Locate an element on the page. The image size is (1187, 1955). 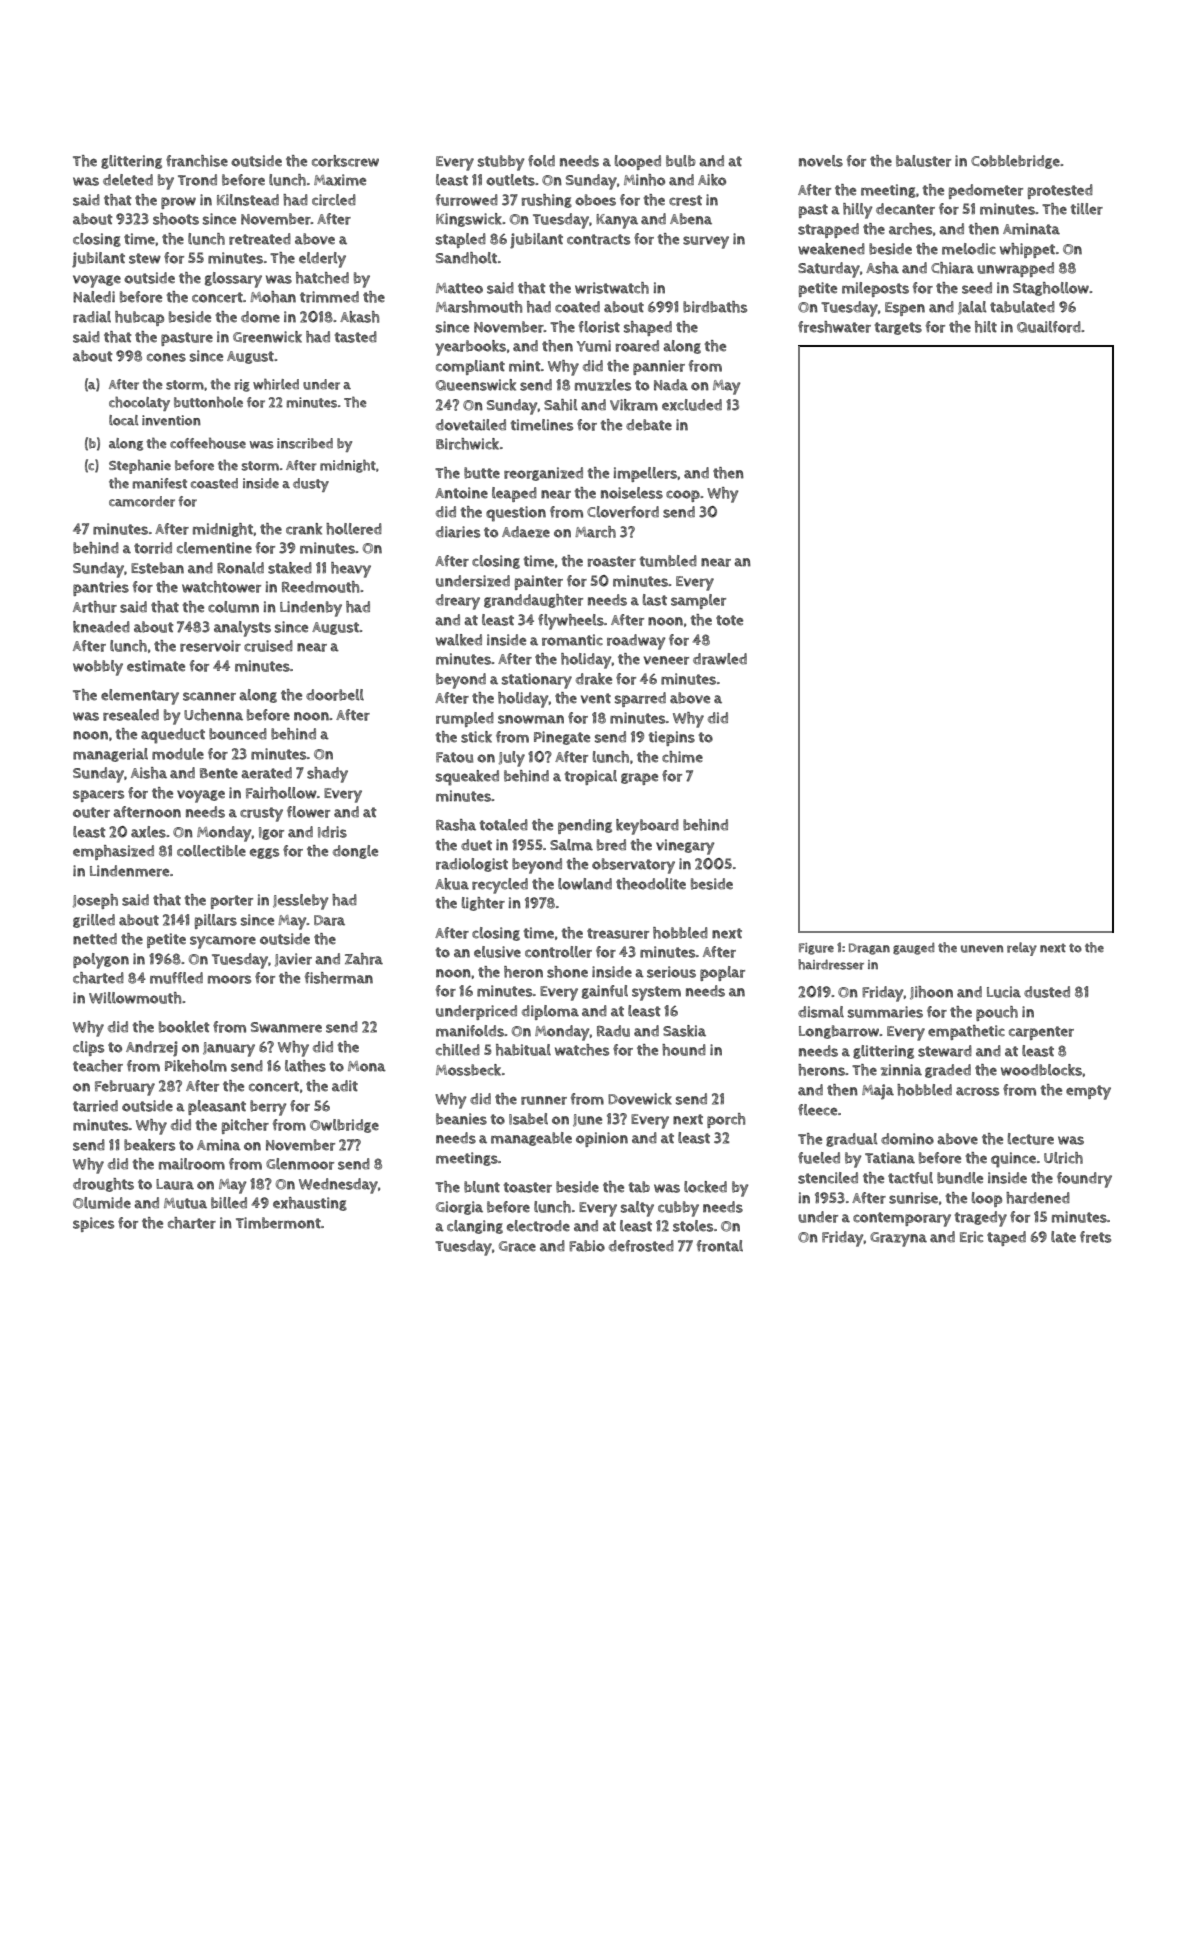
deleted is located at coordinates (128, 180).
